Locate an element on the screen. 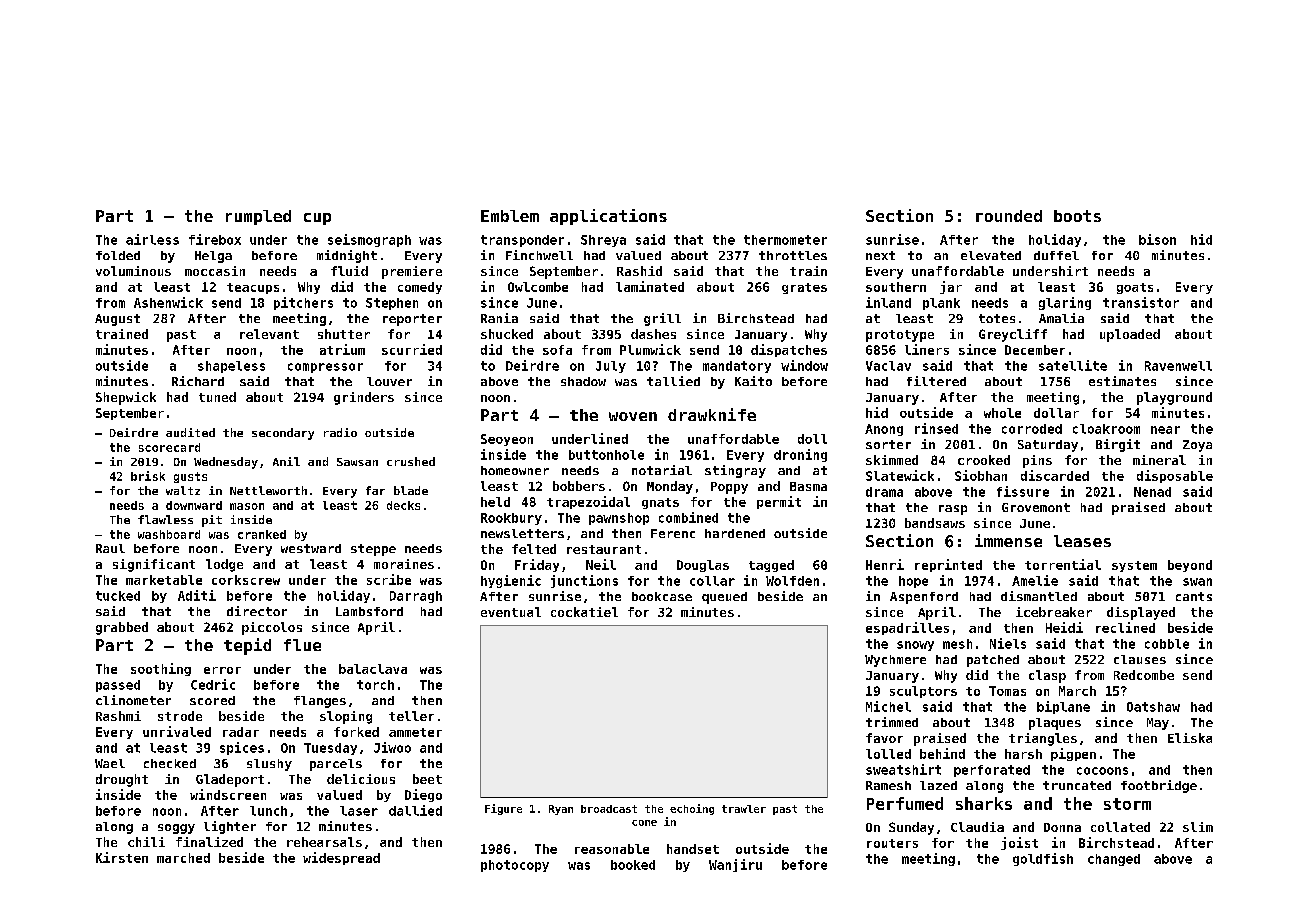 The width and height of the screenshot is (1308, 924). Seoyeon is located at coordinates (507, 440).
